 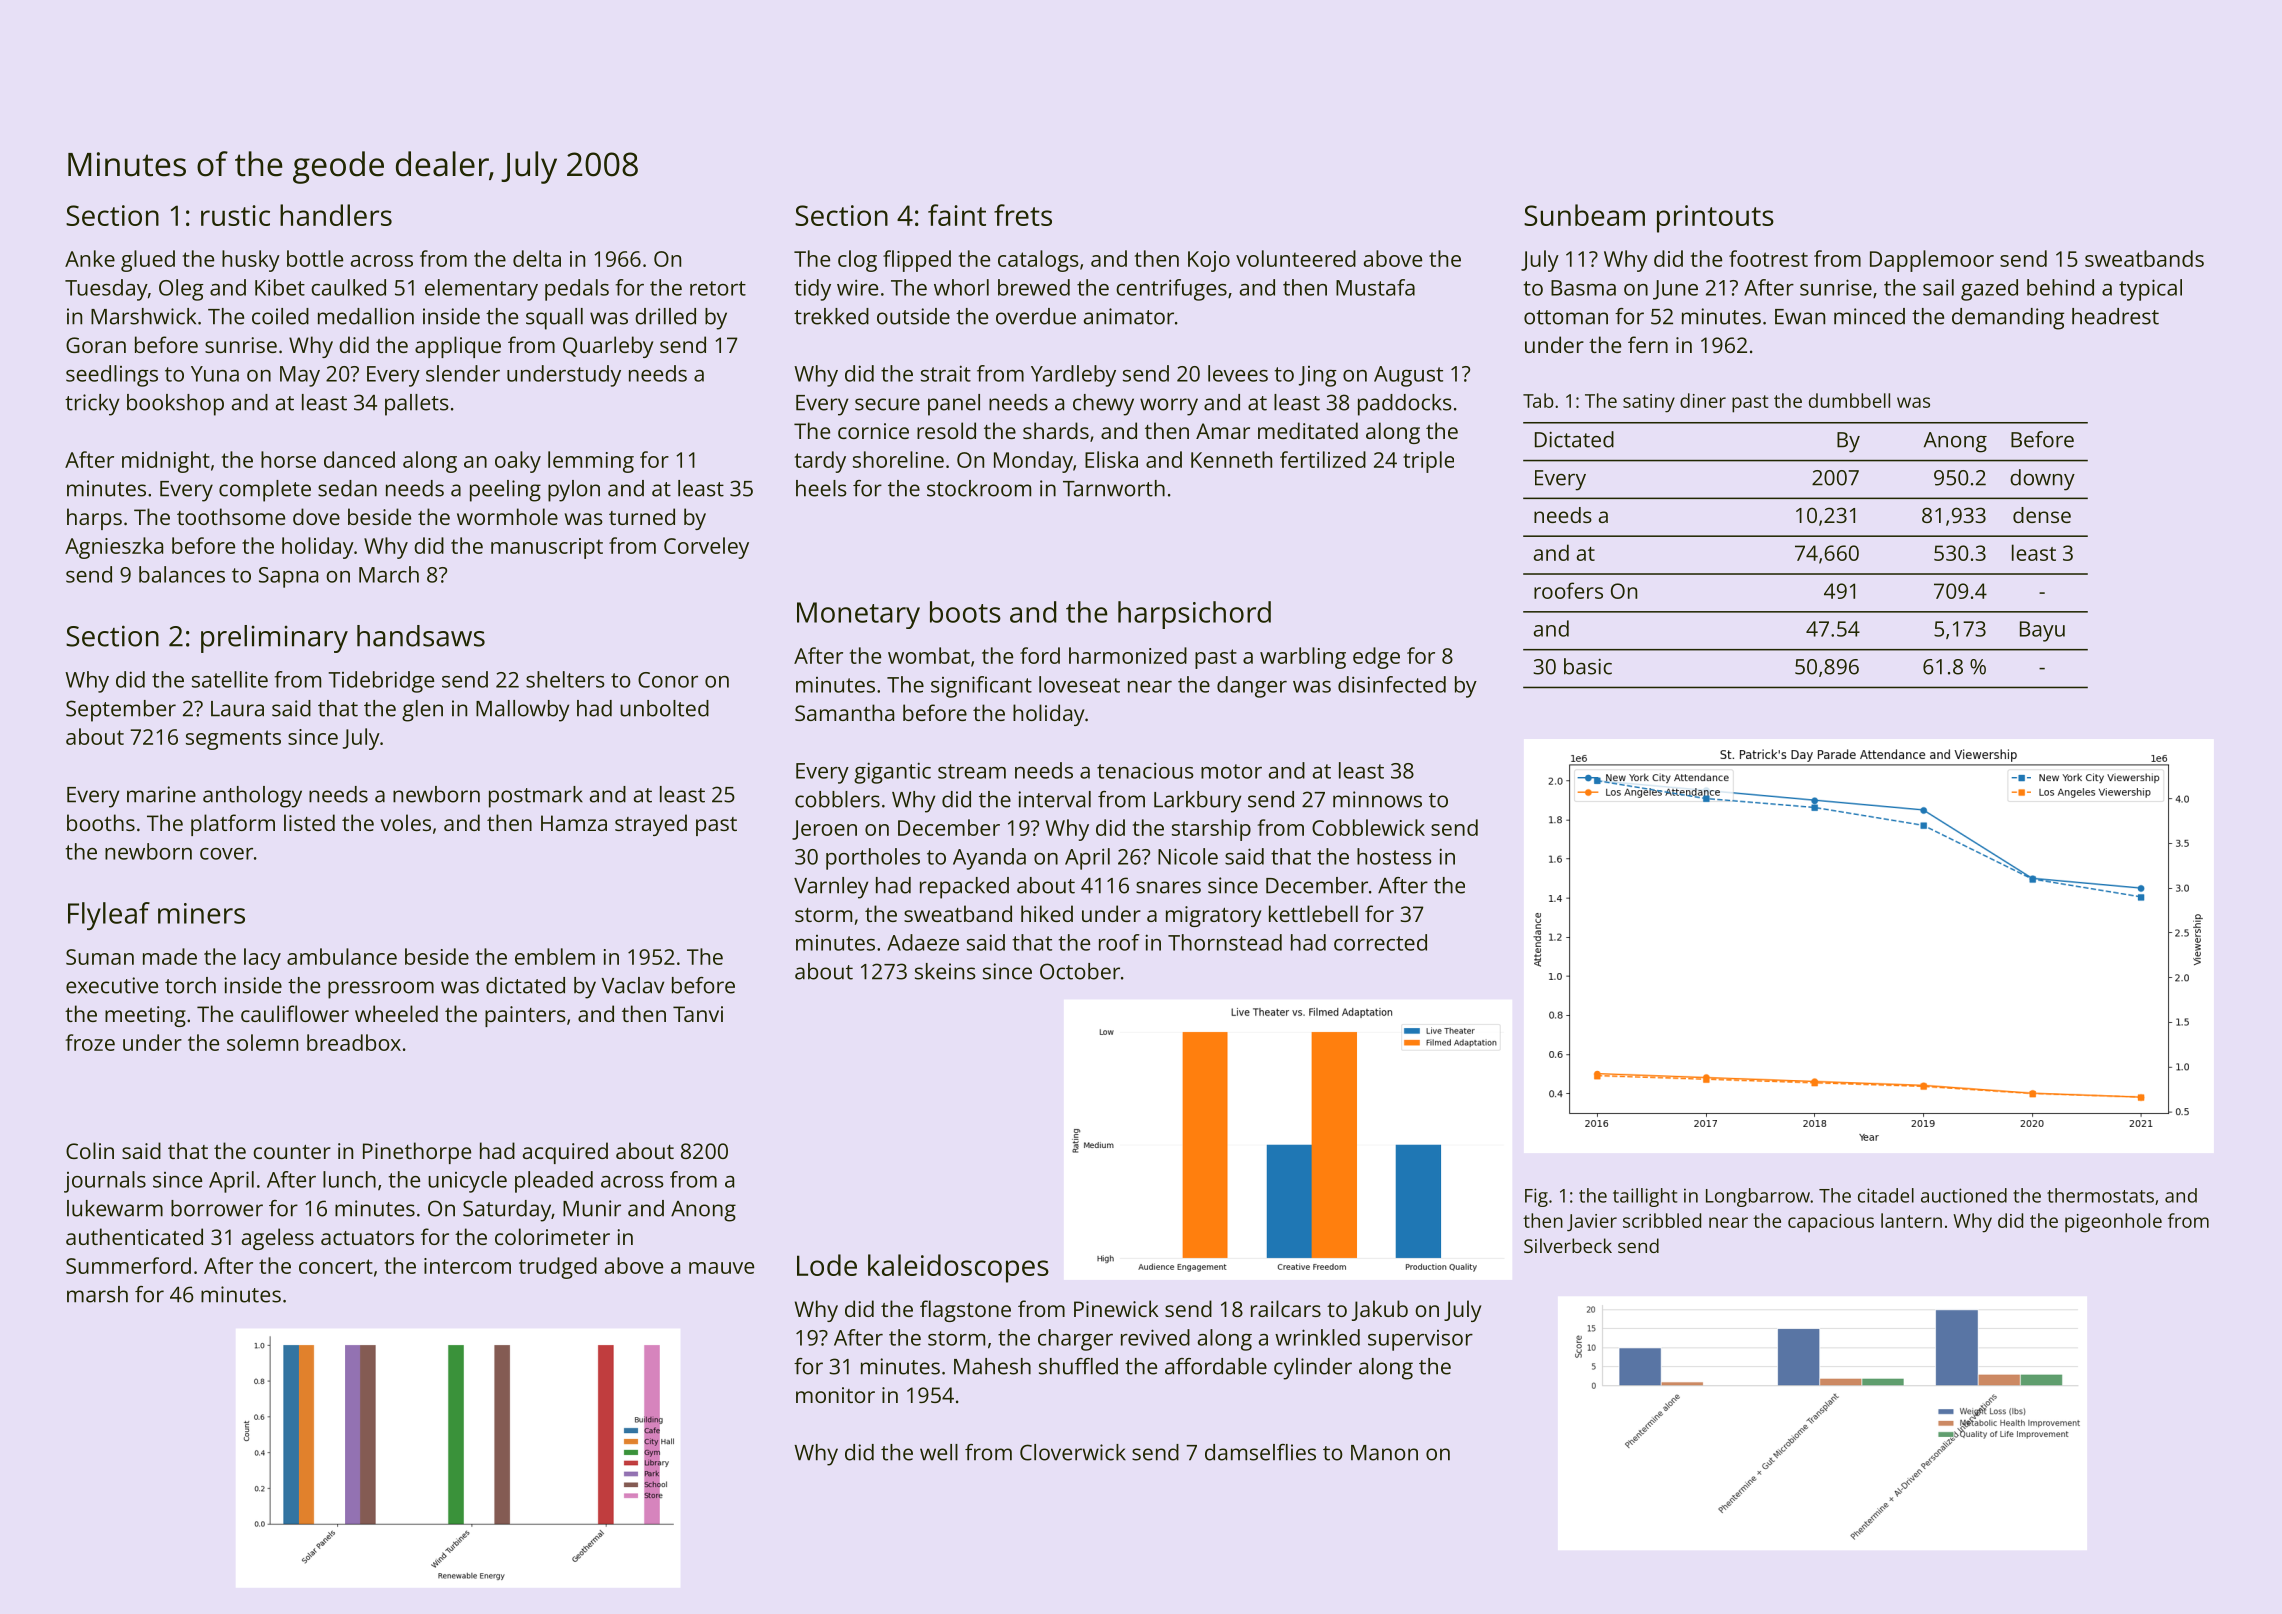 What do you see at coordinates (831, 888) in the screenshot?
I see `Varnley` at bounding box center [831, 888].
